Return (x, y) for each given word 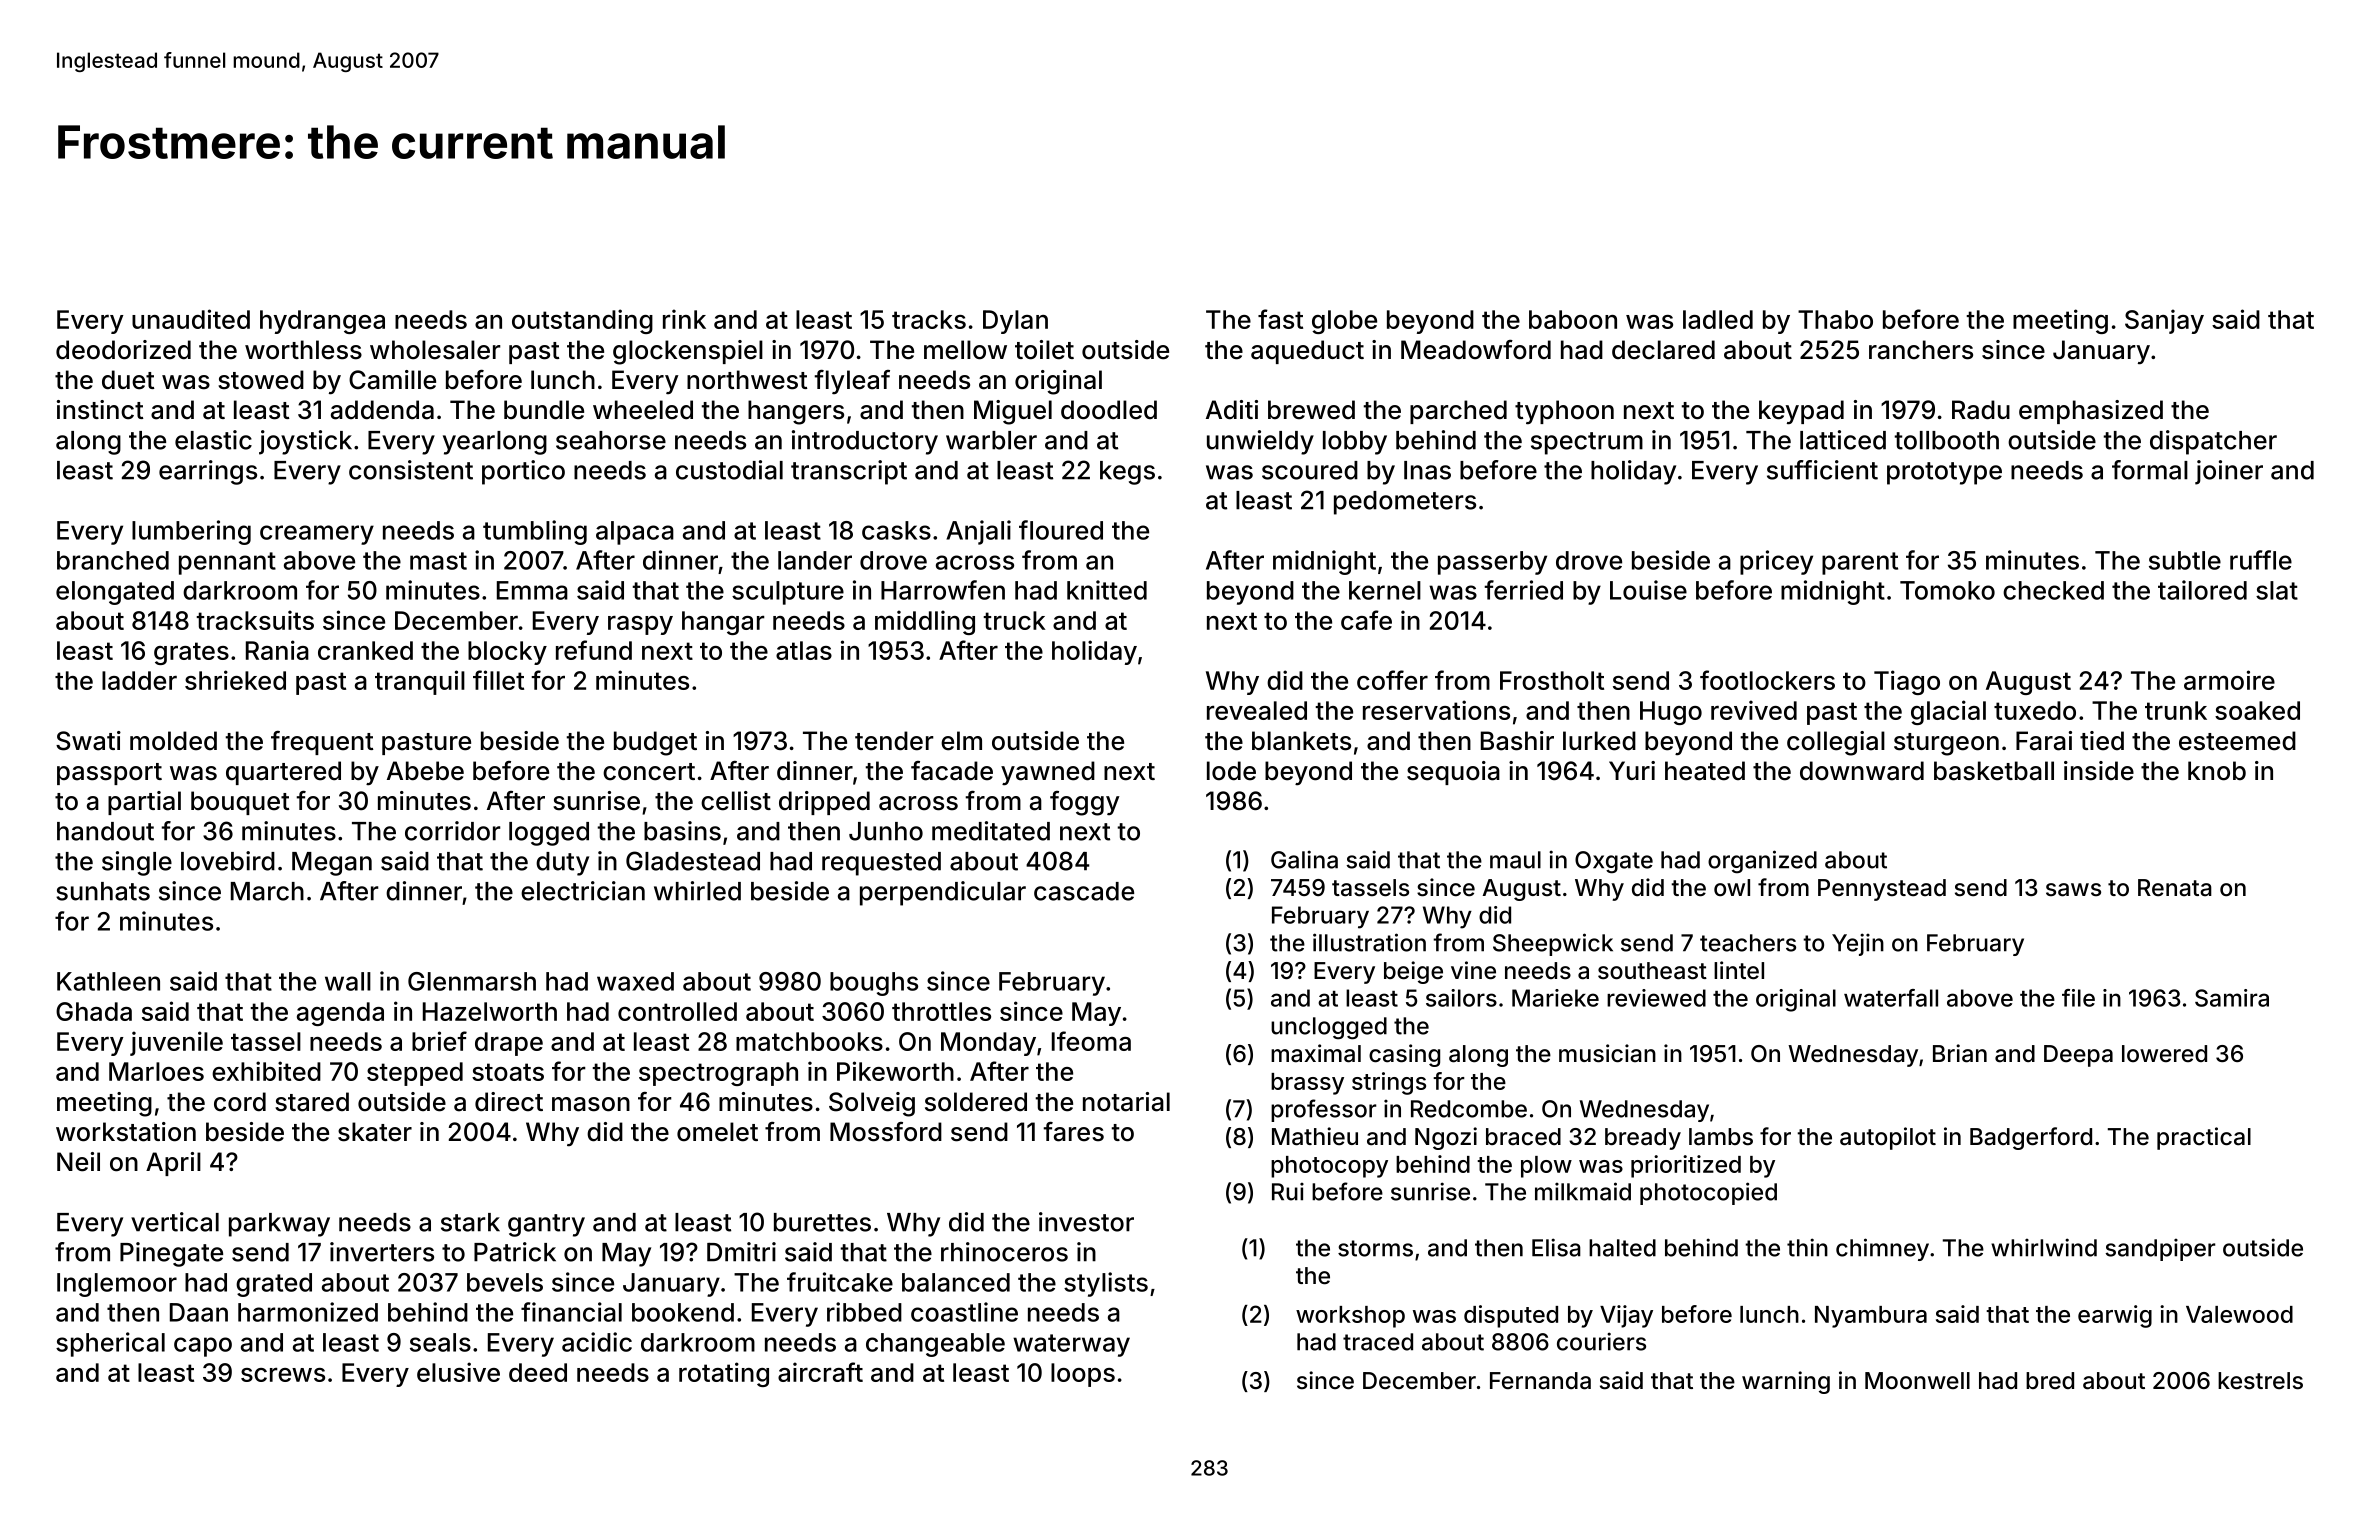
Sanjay (2164, 321)
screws (283, 1375)
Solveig (872, 1104)
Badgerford (2031, 1138)
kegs (1127, 473)
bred (2050, 1381)
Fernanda (1540, 1381)
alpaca (635, 533)
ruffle (2261, 560)
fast (1280, 319)
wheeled (643, 410)
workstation (126, 1132)
